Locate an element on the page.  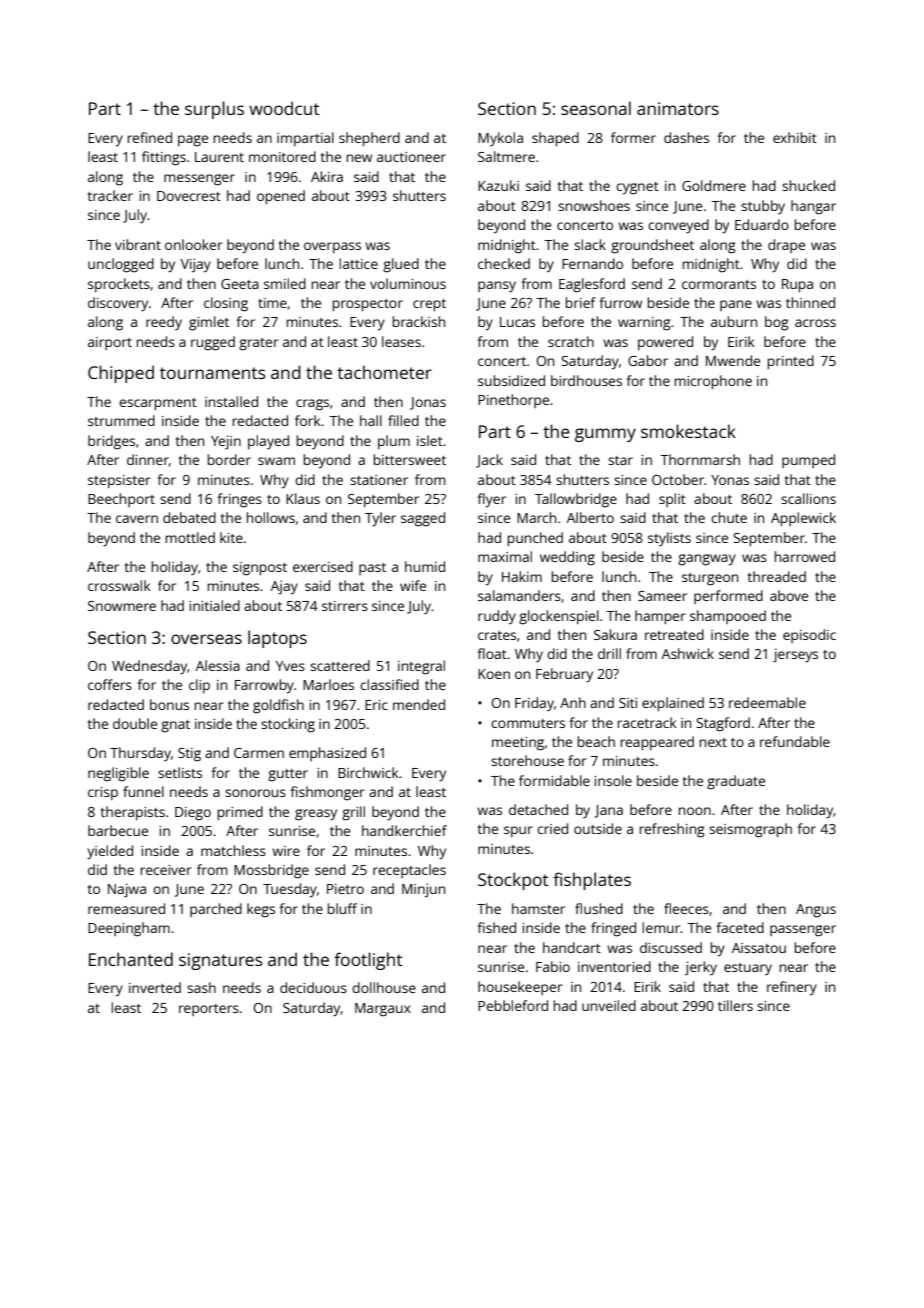
surplus is located at coordinates (214, 110).
